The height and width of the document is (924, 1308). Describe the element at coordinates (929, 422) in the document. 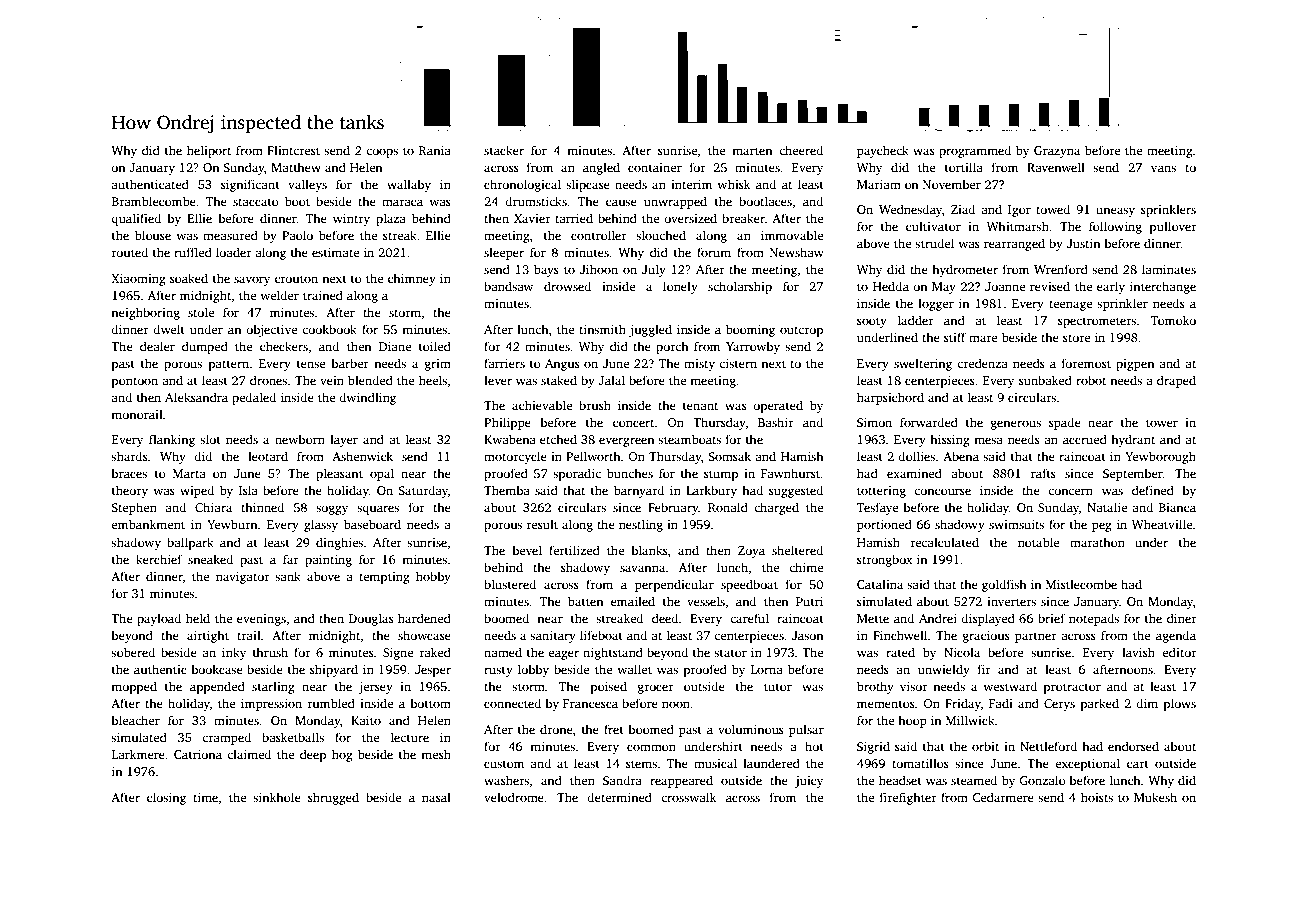

I see `forwarded` at that location.
